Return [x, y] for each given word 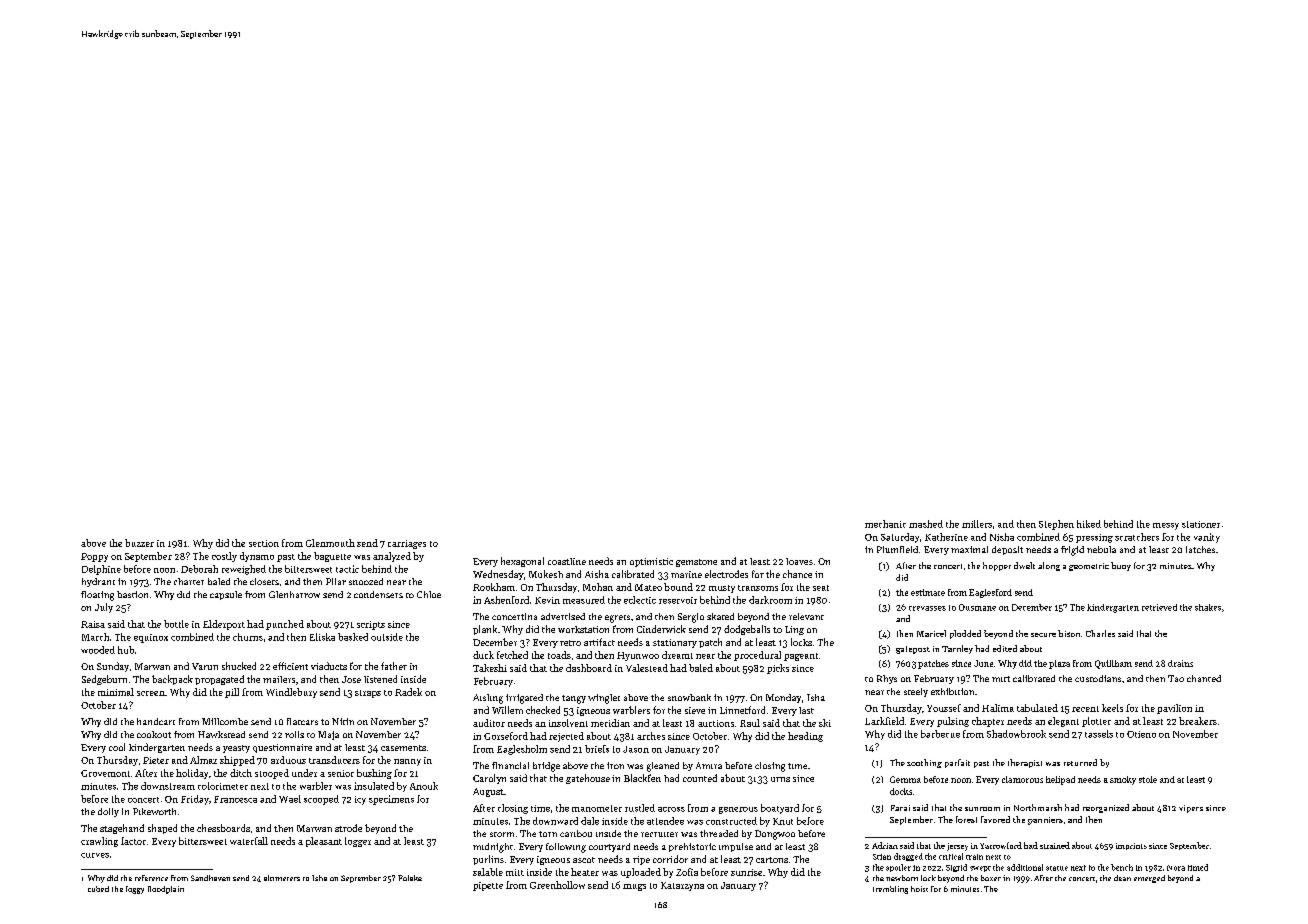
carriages [407, 544]
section [264, 543]
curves [95, 855]
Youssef [944, 708]
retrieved [1159, 607]
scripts [371, 625]
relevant [806, 616]
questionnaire [282, 748]
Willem [507, 710]
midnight [493, 848]
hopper [997, 566]
